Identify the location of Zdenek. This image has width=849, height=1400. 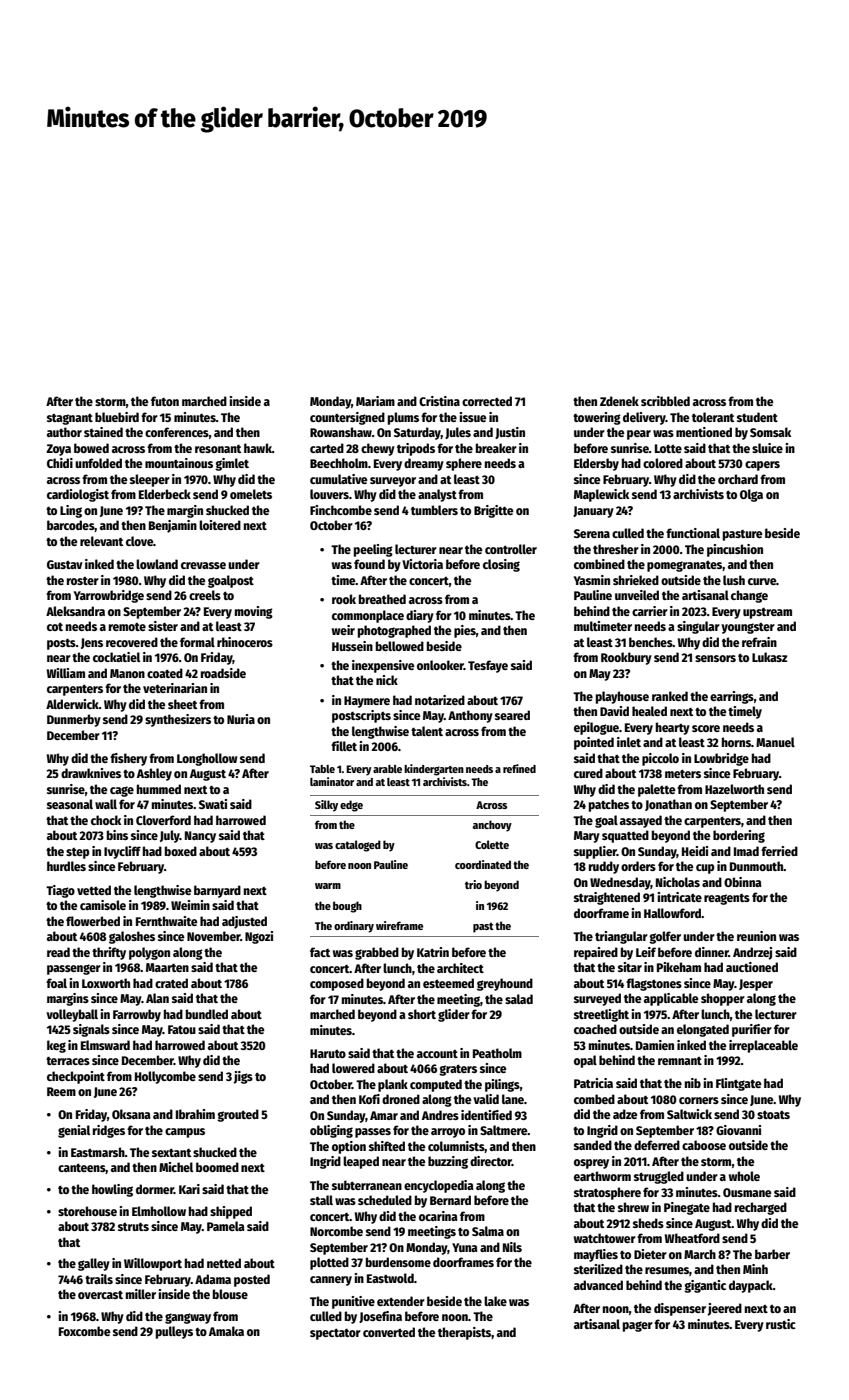
(619, 401).
